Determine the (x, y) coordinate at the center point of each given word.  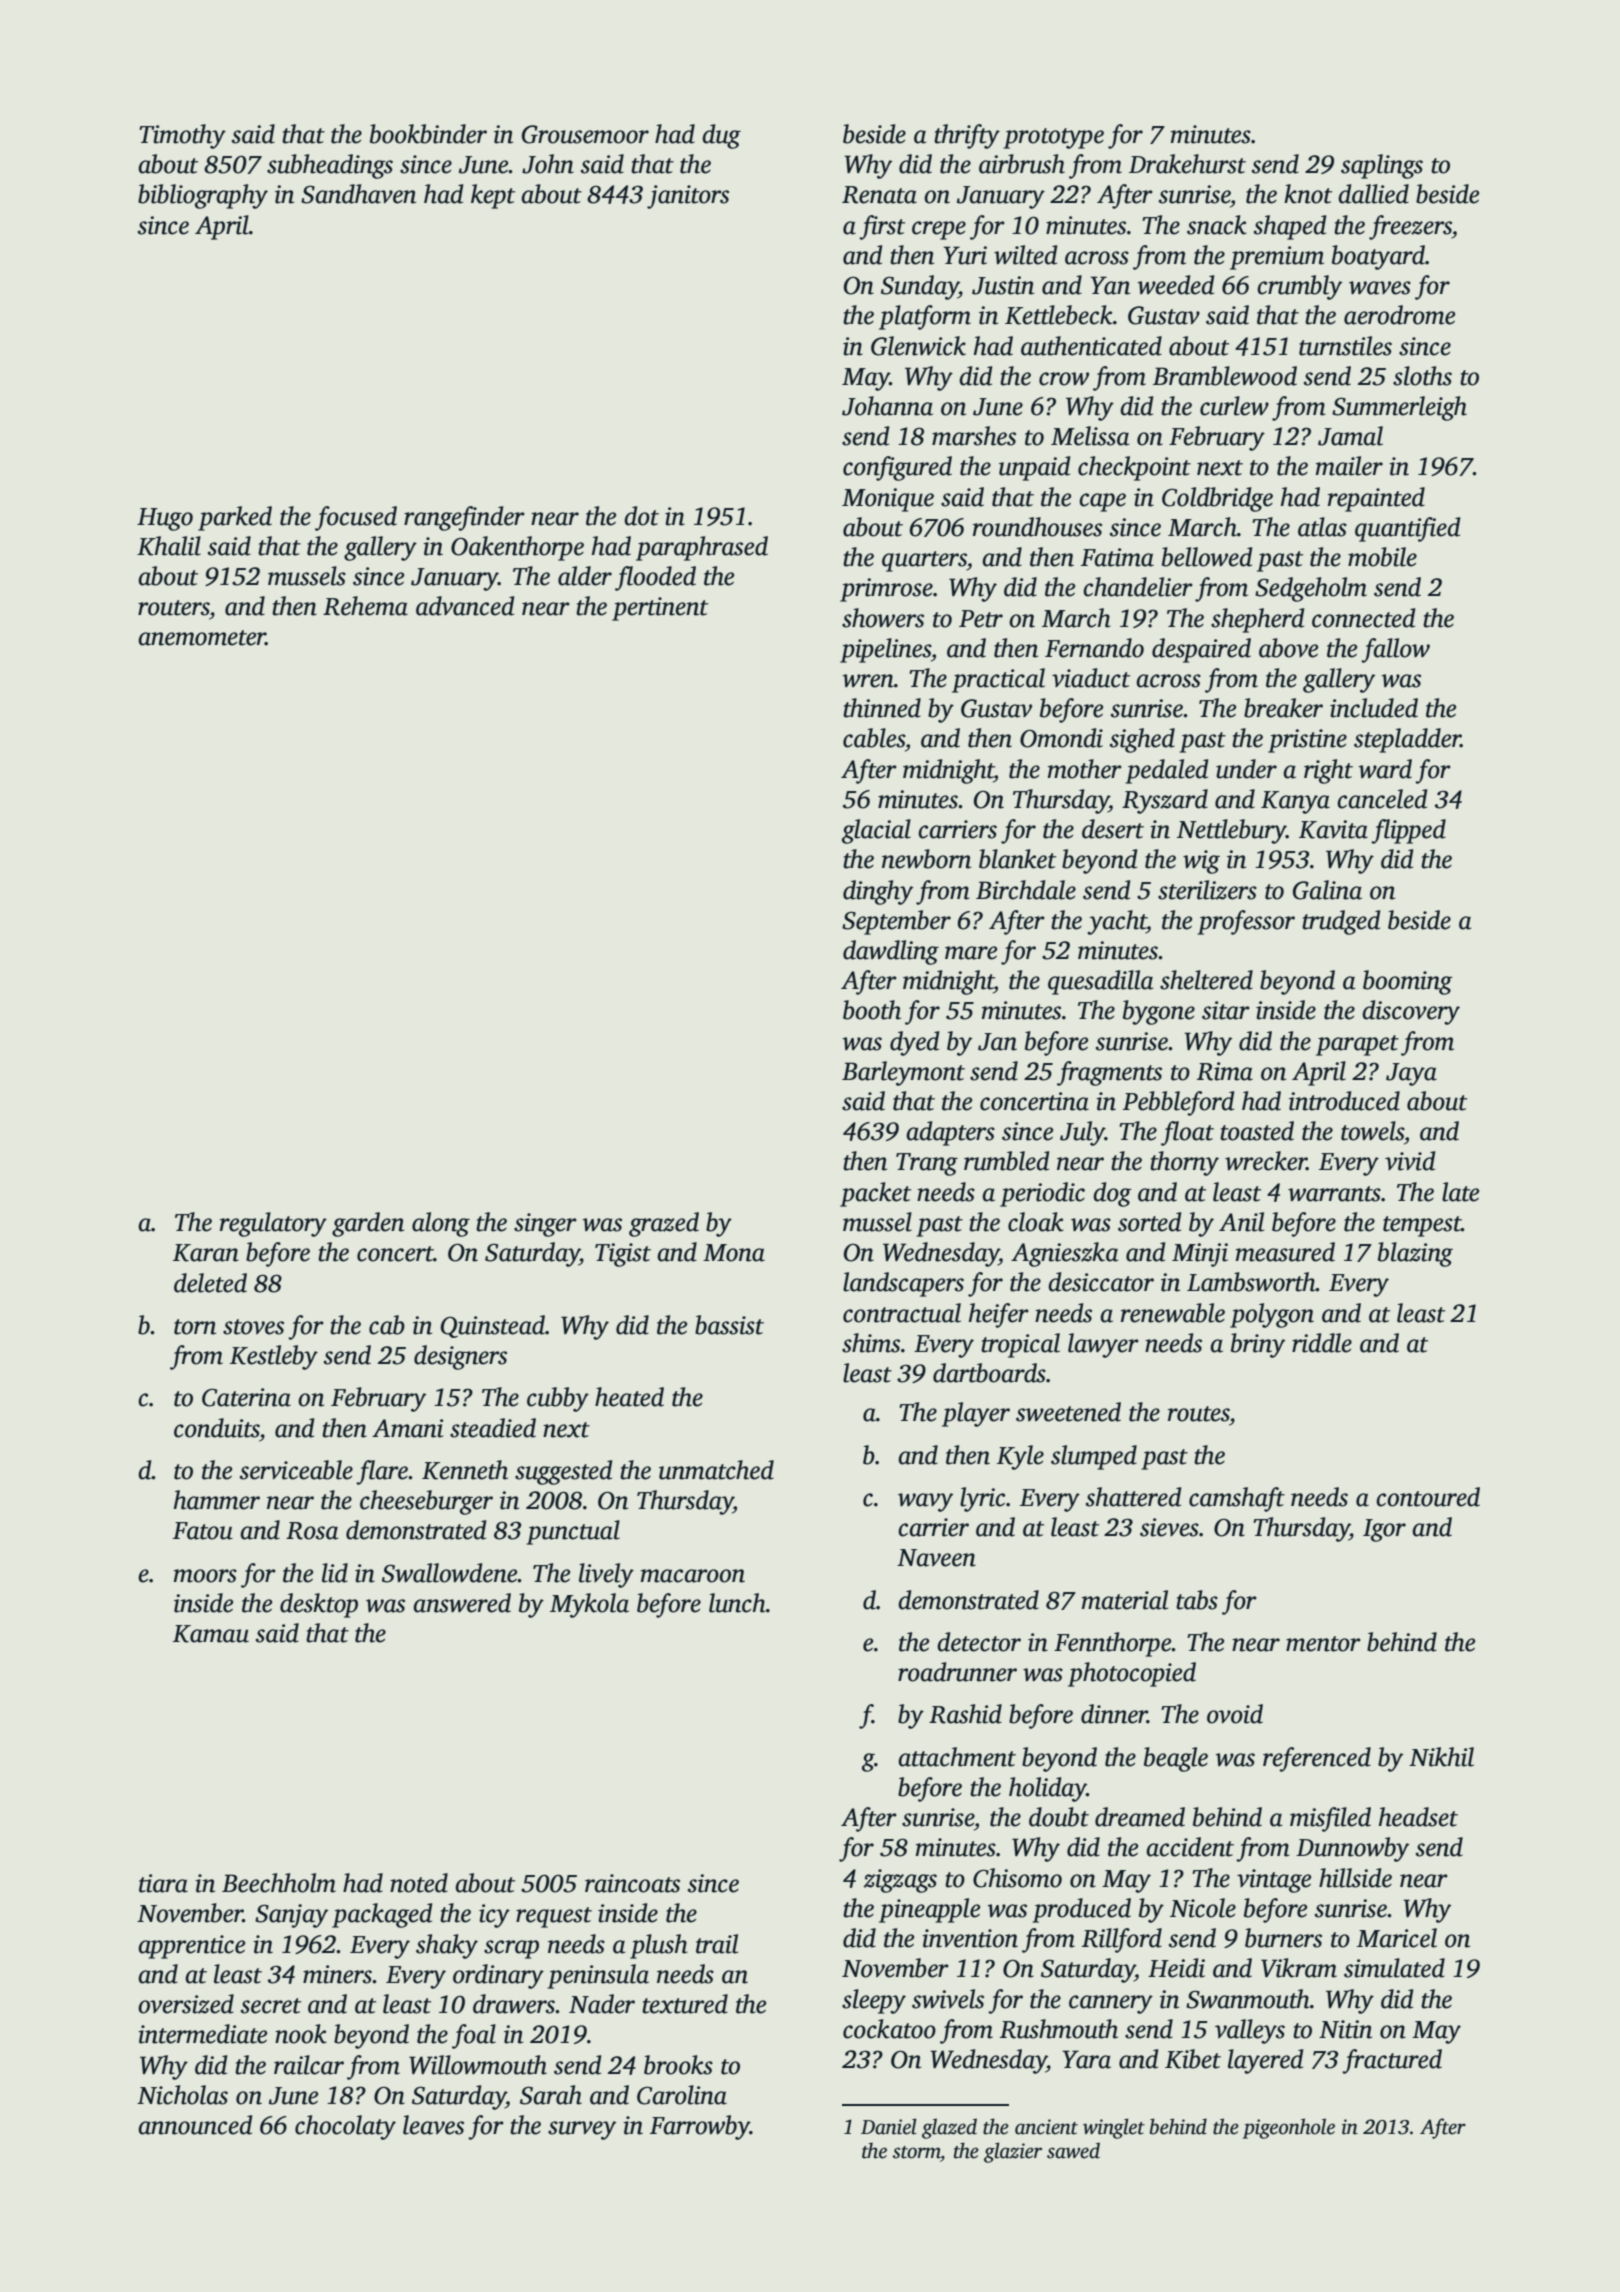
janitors (688, 197)
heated (629, 1397)
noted (419, 1883)
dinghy (878, 892)
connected (1363, 618)
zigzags (900, 1881)
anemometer (202, 638)
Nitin (1345, 2029)
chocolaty (345, 2127)
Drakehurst (1187, 164)
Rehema (365, 606)
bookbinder (428, 134)
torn (195, 1327)
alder (585, 576)
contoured (1428, 1497)
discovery (1411, 1012)
